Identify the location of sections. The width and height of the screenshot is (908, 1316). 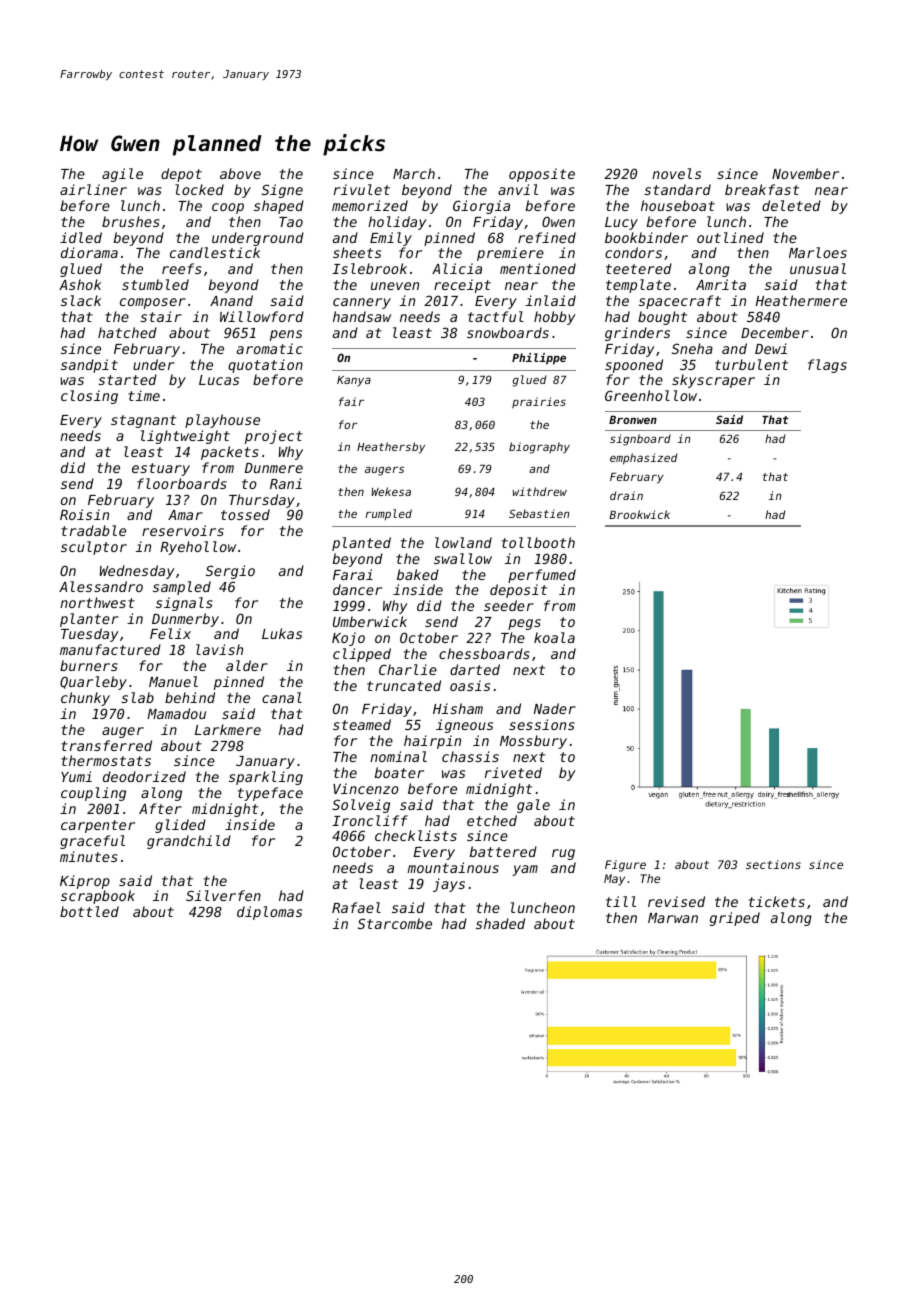
(773, 864).
